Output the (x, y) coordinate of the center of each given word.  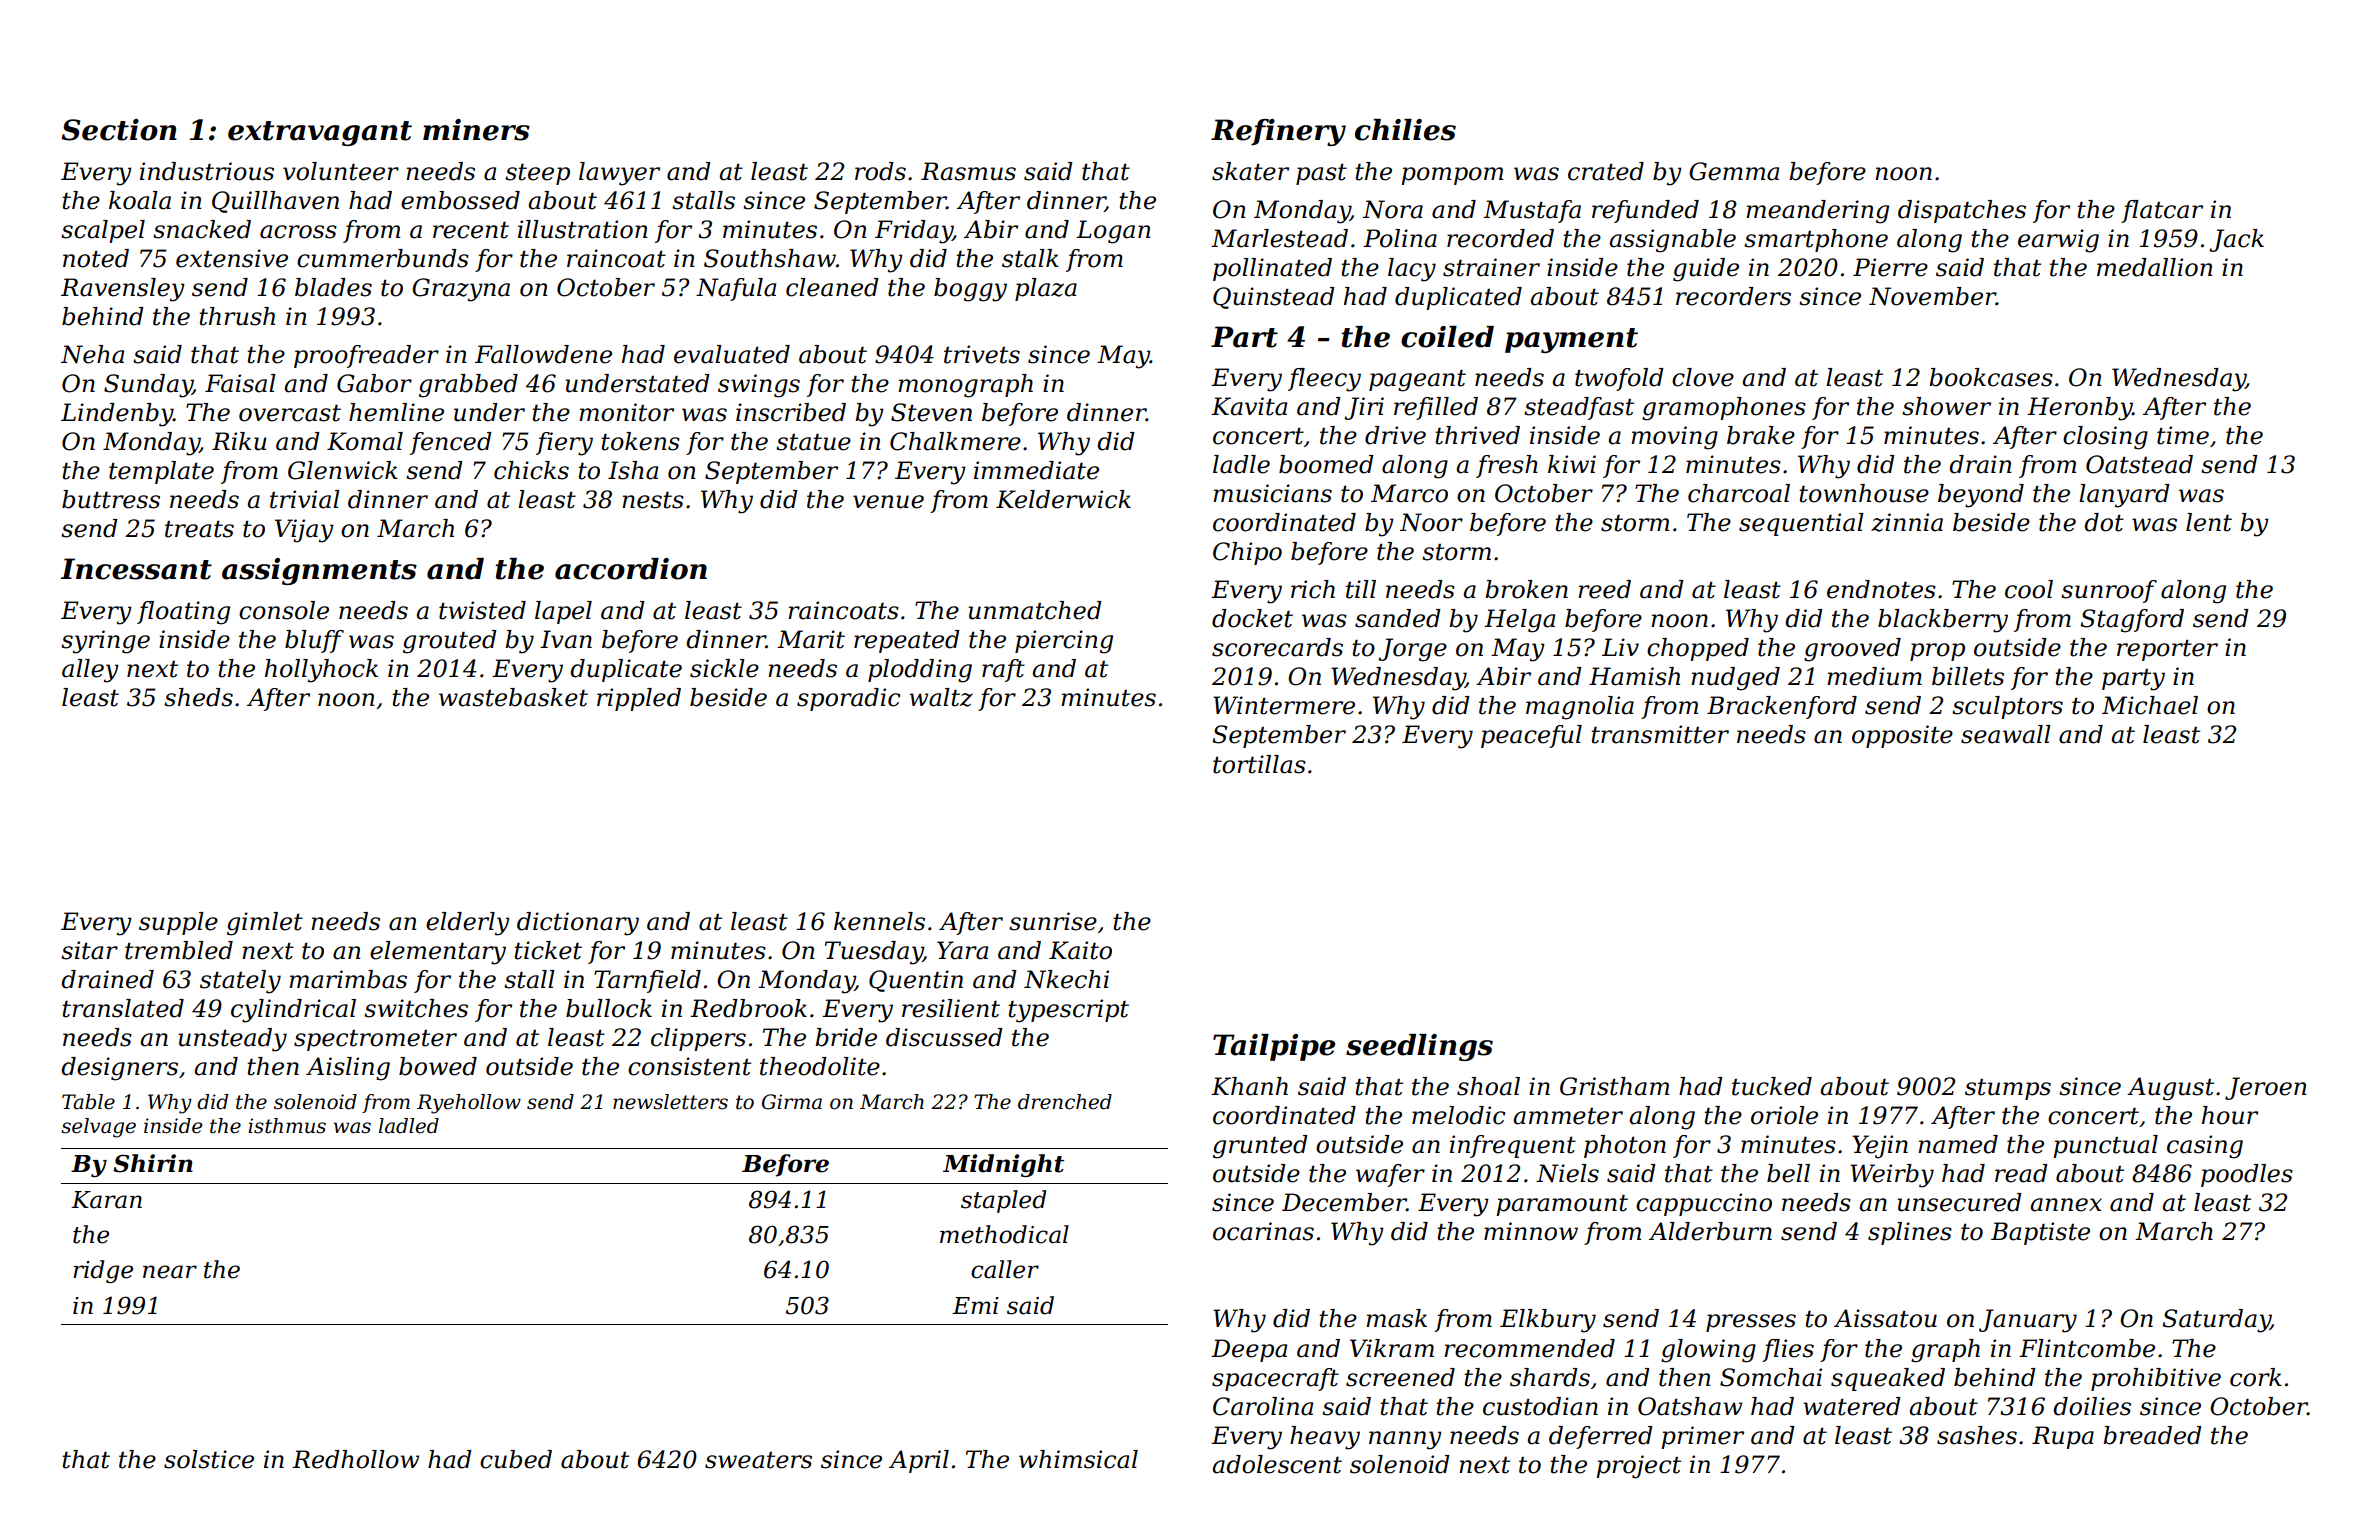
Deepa (1249, 1350)
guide (1706, 270)
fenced (451, 443)
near (170, 1272)
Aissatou (1885, 1318)
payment (1571, 340)
